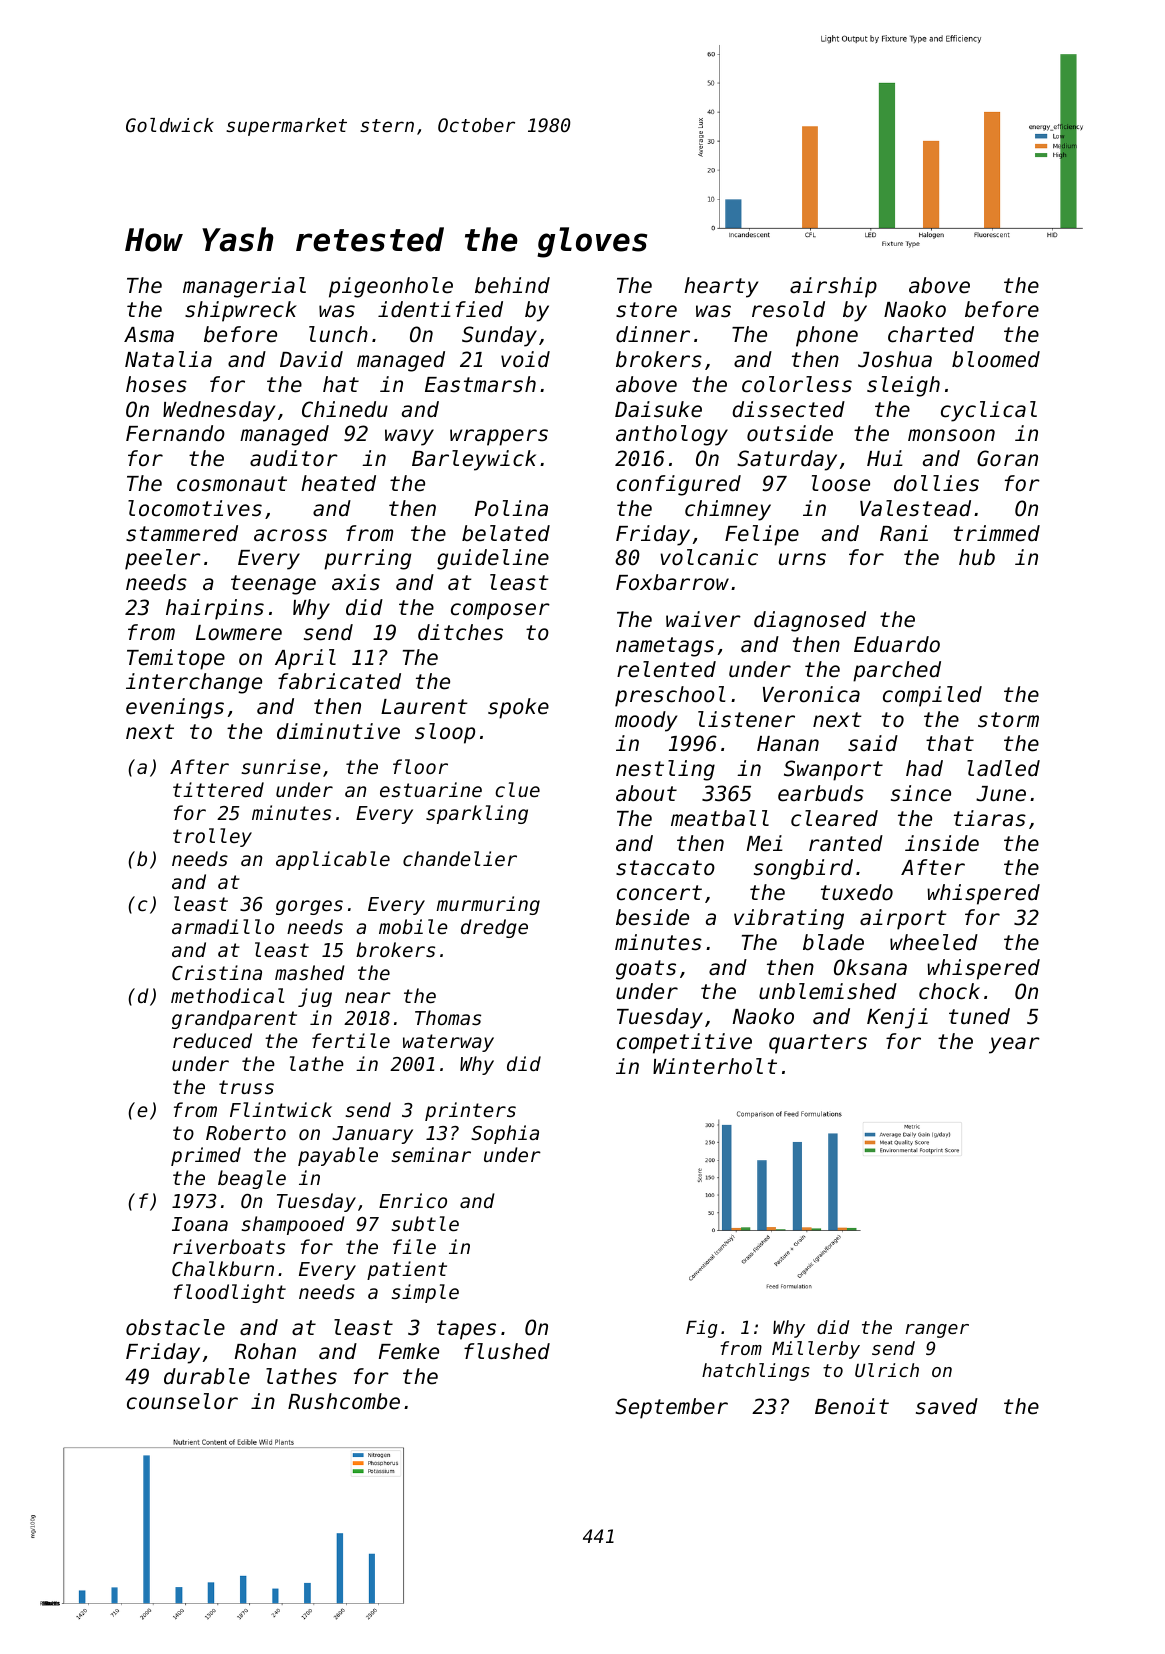 The width and height of the screenshot is (1165, 1654). Describe the element at coordinates (273, 585) in the screenshot. I see `teenage` at that location.
